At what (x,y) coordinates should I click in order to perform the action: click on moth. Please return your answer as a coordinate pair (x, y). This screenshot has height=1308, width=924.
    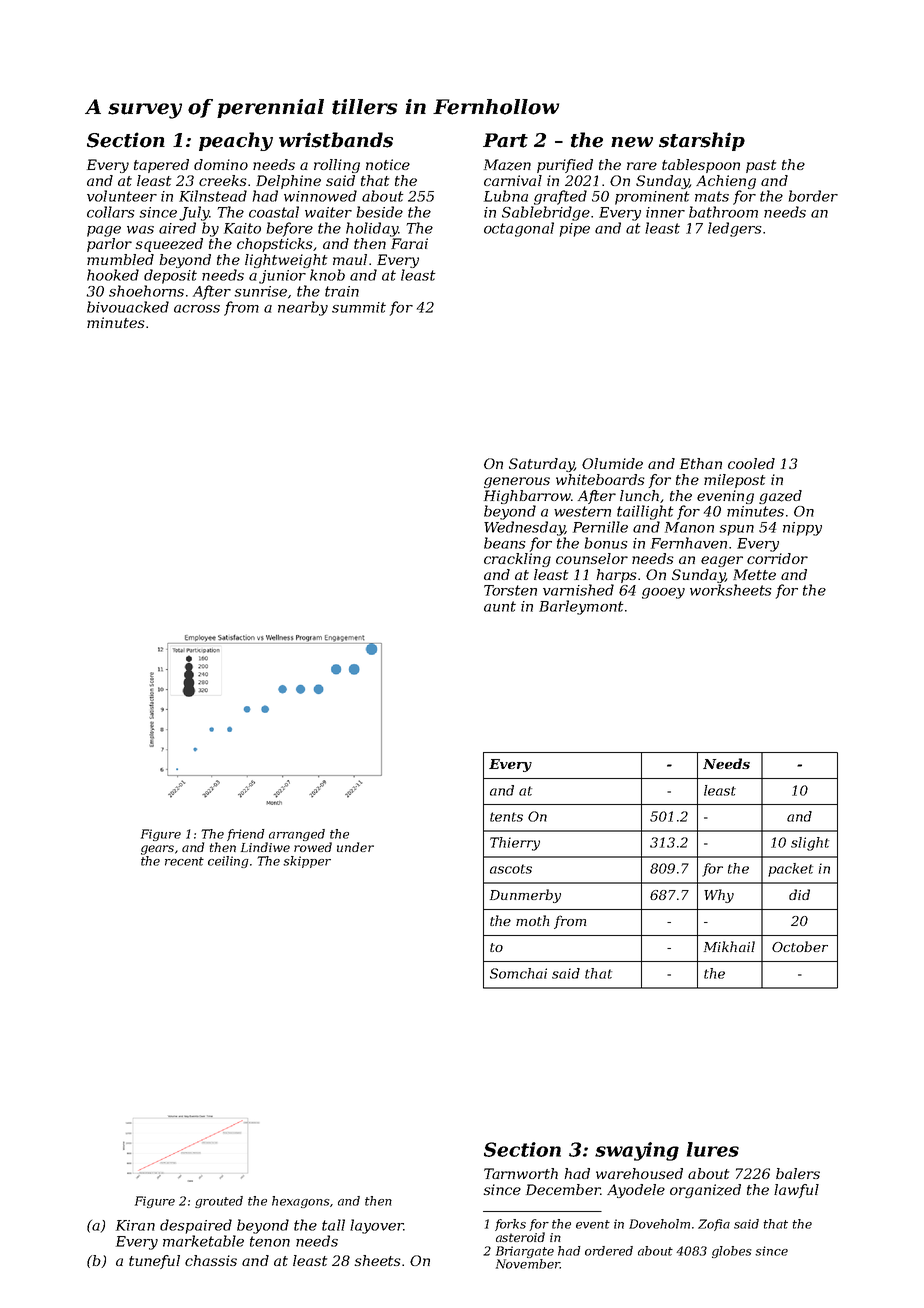
    Looking at the image, I should click on (532, 920).
